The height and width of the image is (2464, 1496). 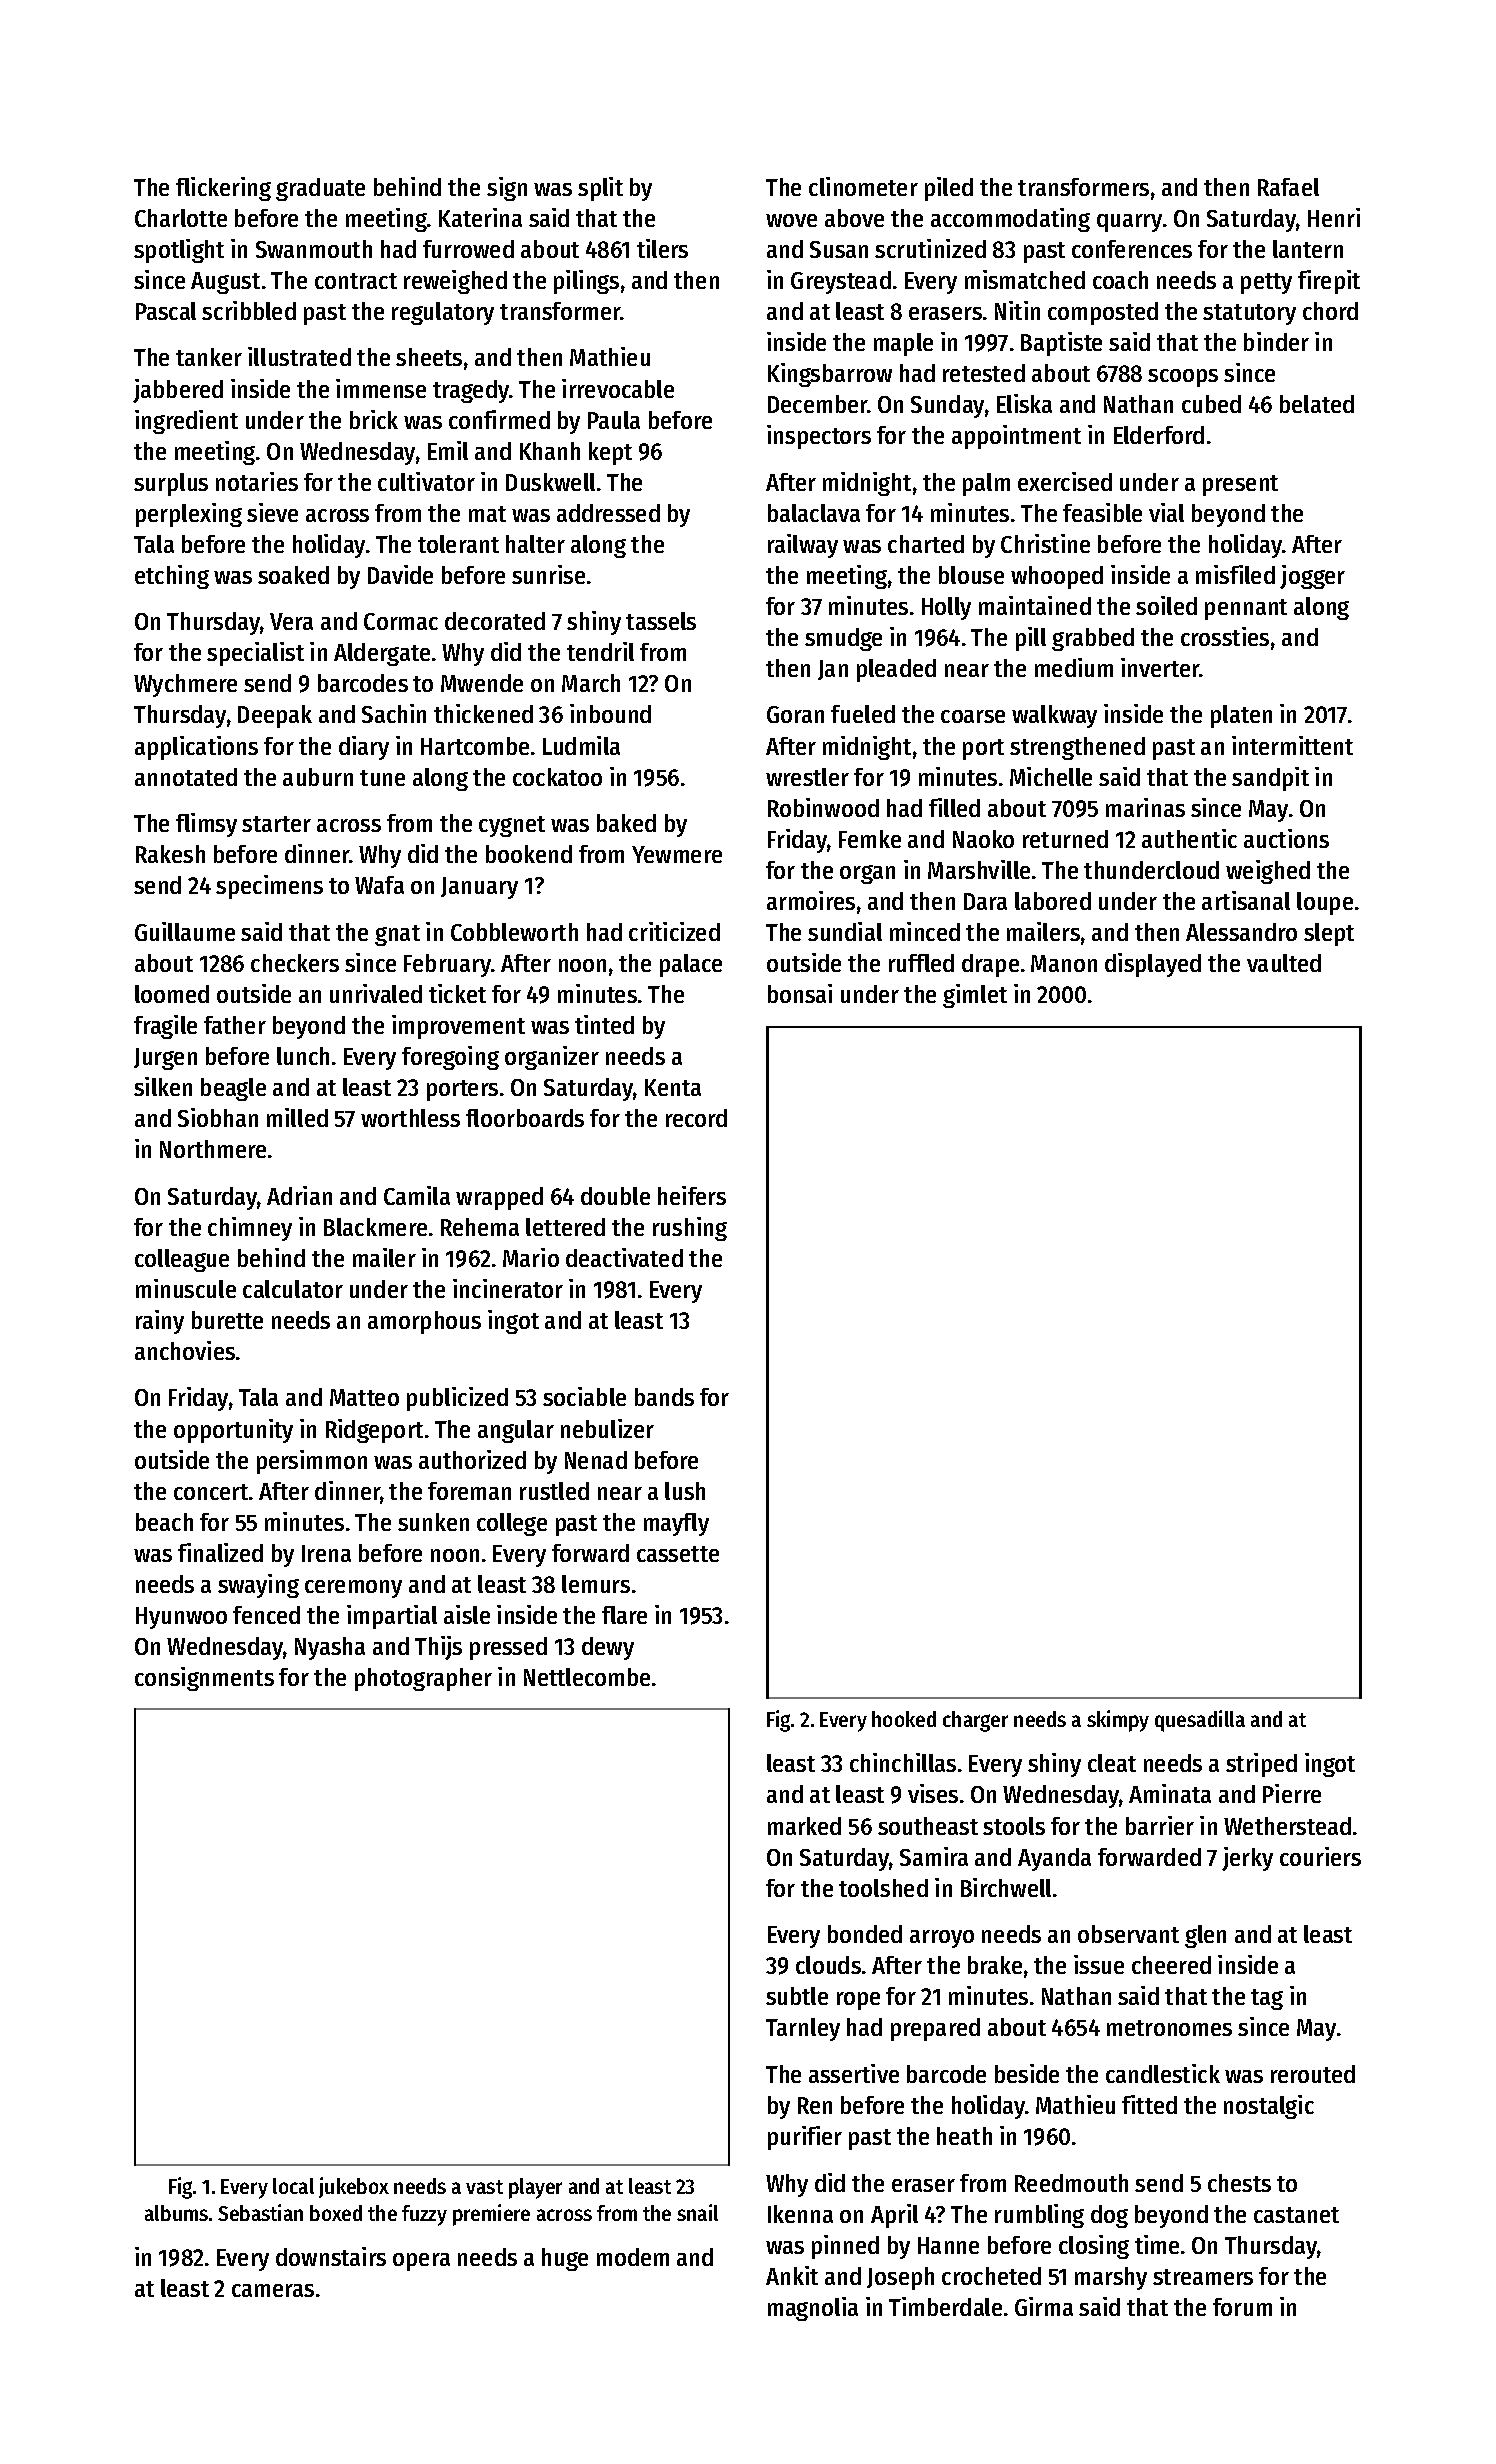 I want to click on Holly, so click(x=946, y=608).
